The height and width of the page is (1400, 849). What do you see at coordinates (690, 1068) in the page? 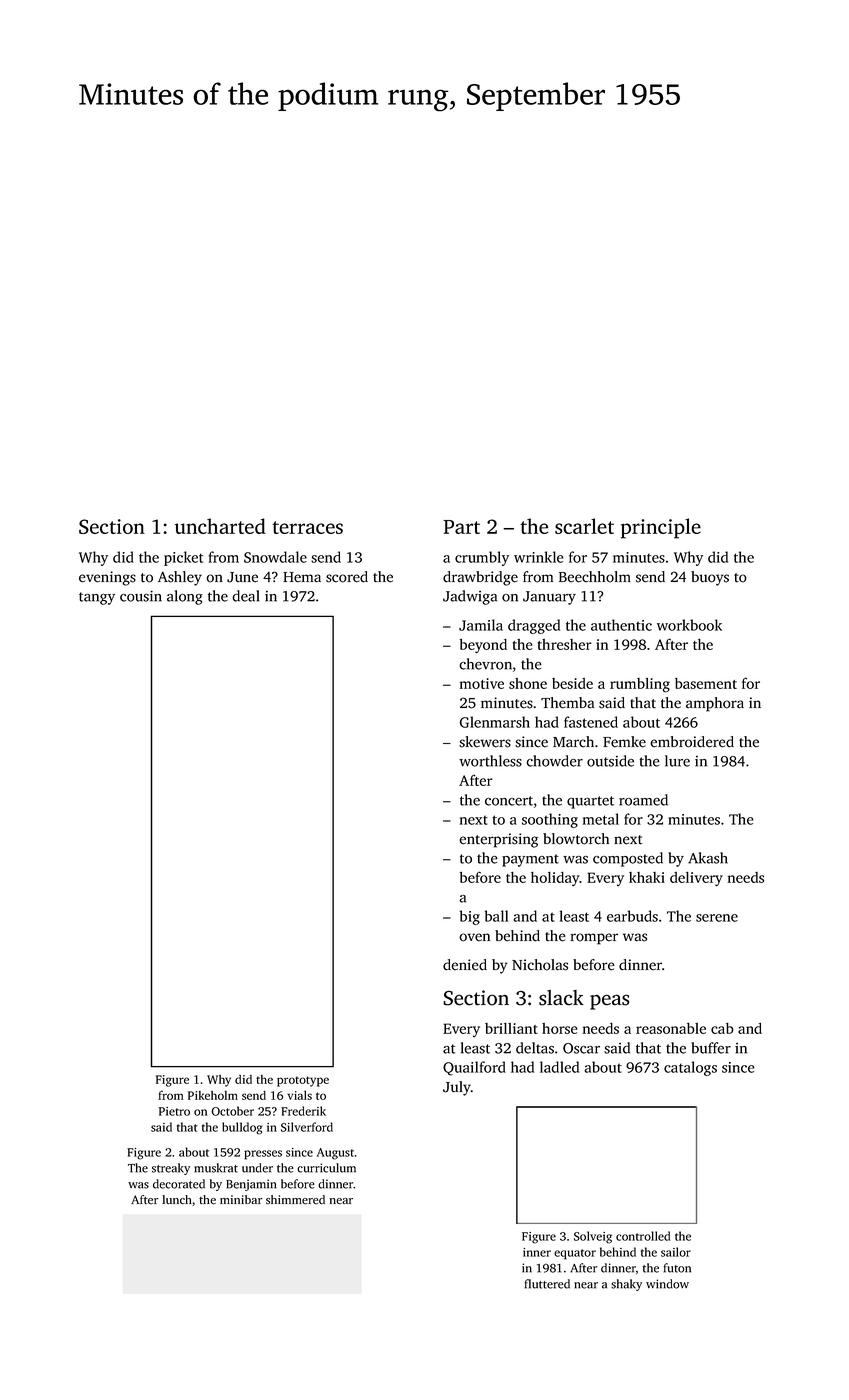
I see `catalogs` at bounding box center [690, 1068].
